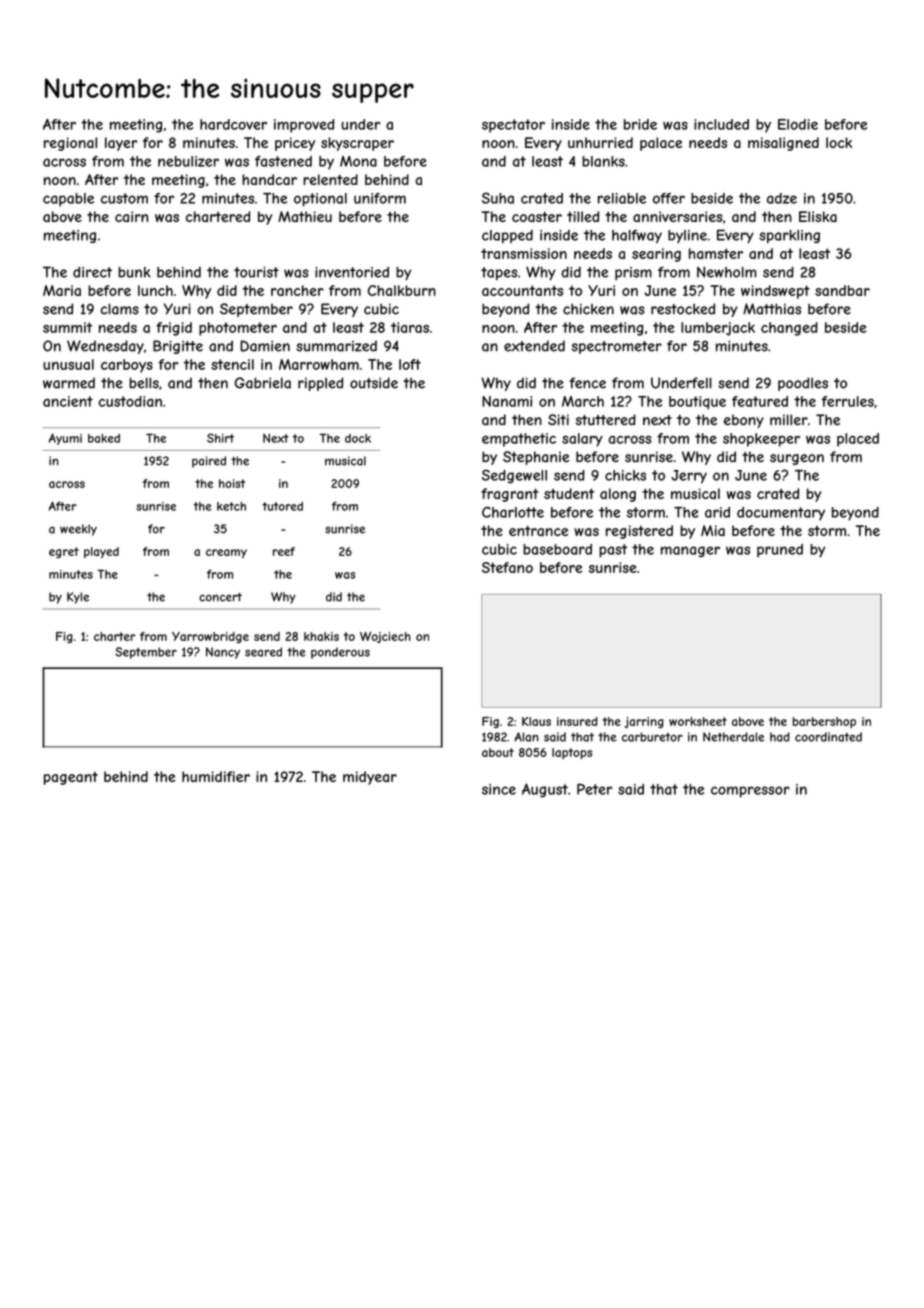 The height and width of the screenshot is (1308, 924). Describe the element at coordinates (71, 778) in the screenshot. I see `pageant` at that location.
